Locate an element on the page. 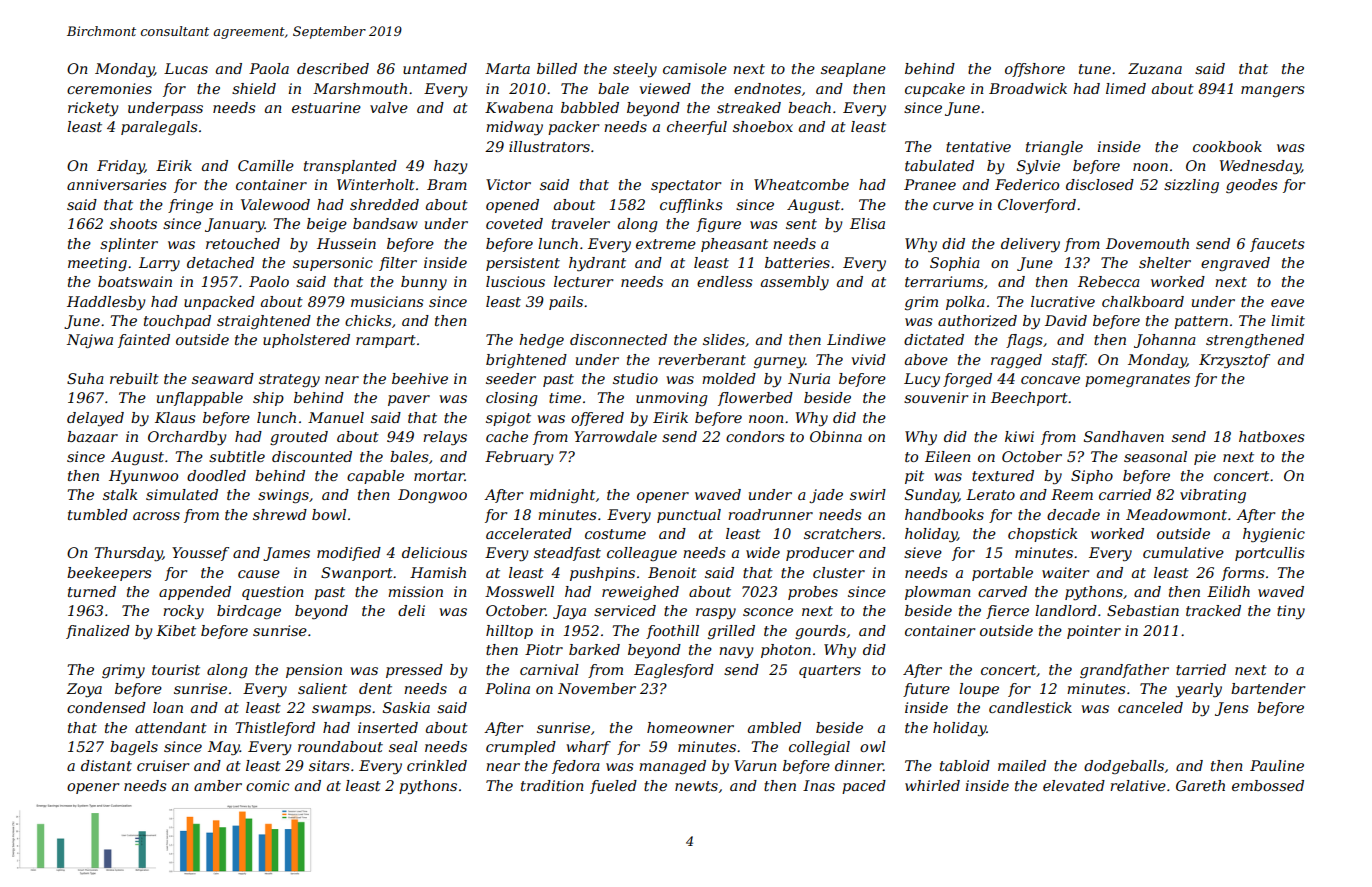 The image size is (1372, 887). strategy is located at coordinates (289, 380).
